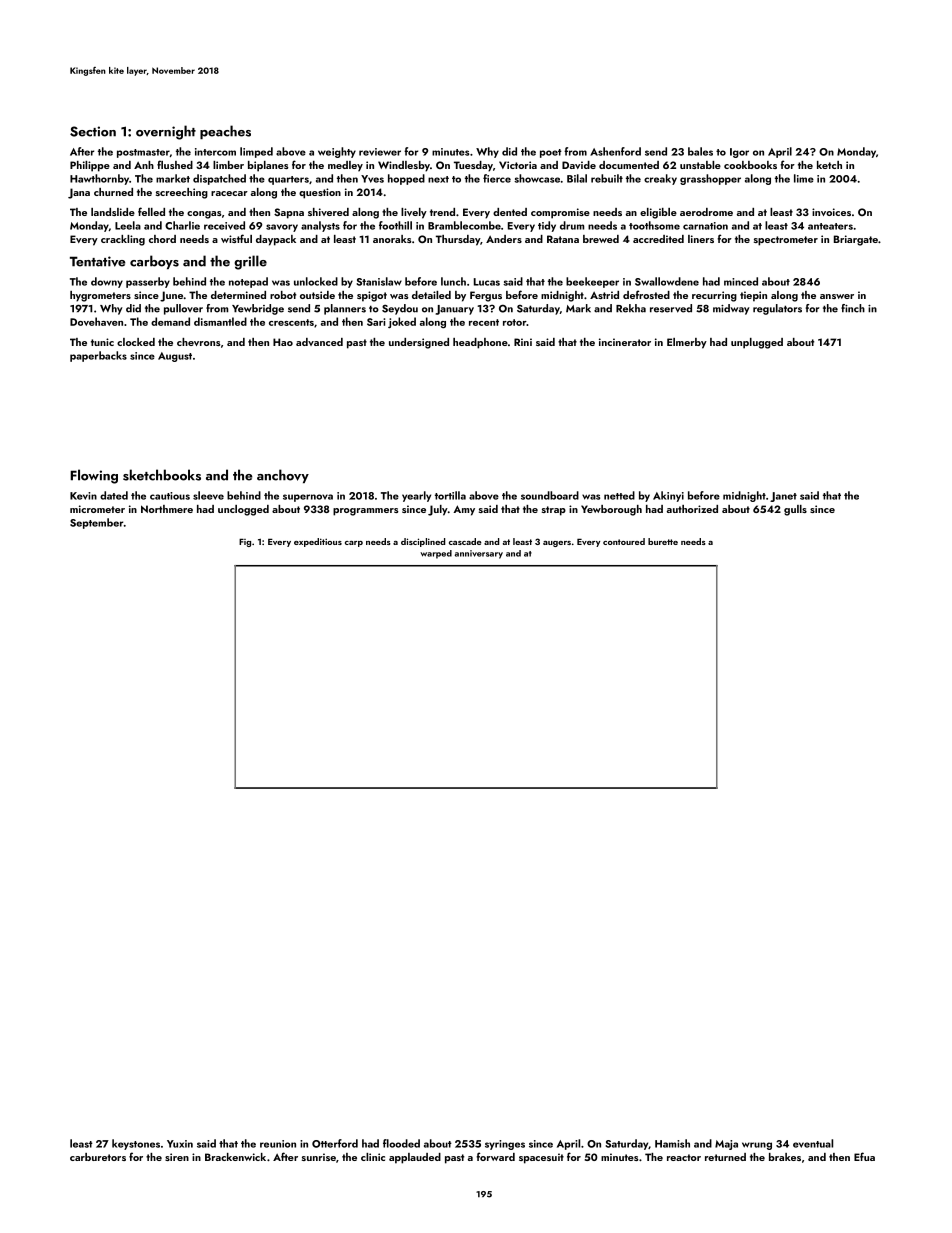 Image resolution: width=952 pixels, height=1233 pixels. Describe the element at coordinates (795, 510) in the page. I see `gulls` at that location.
